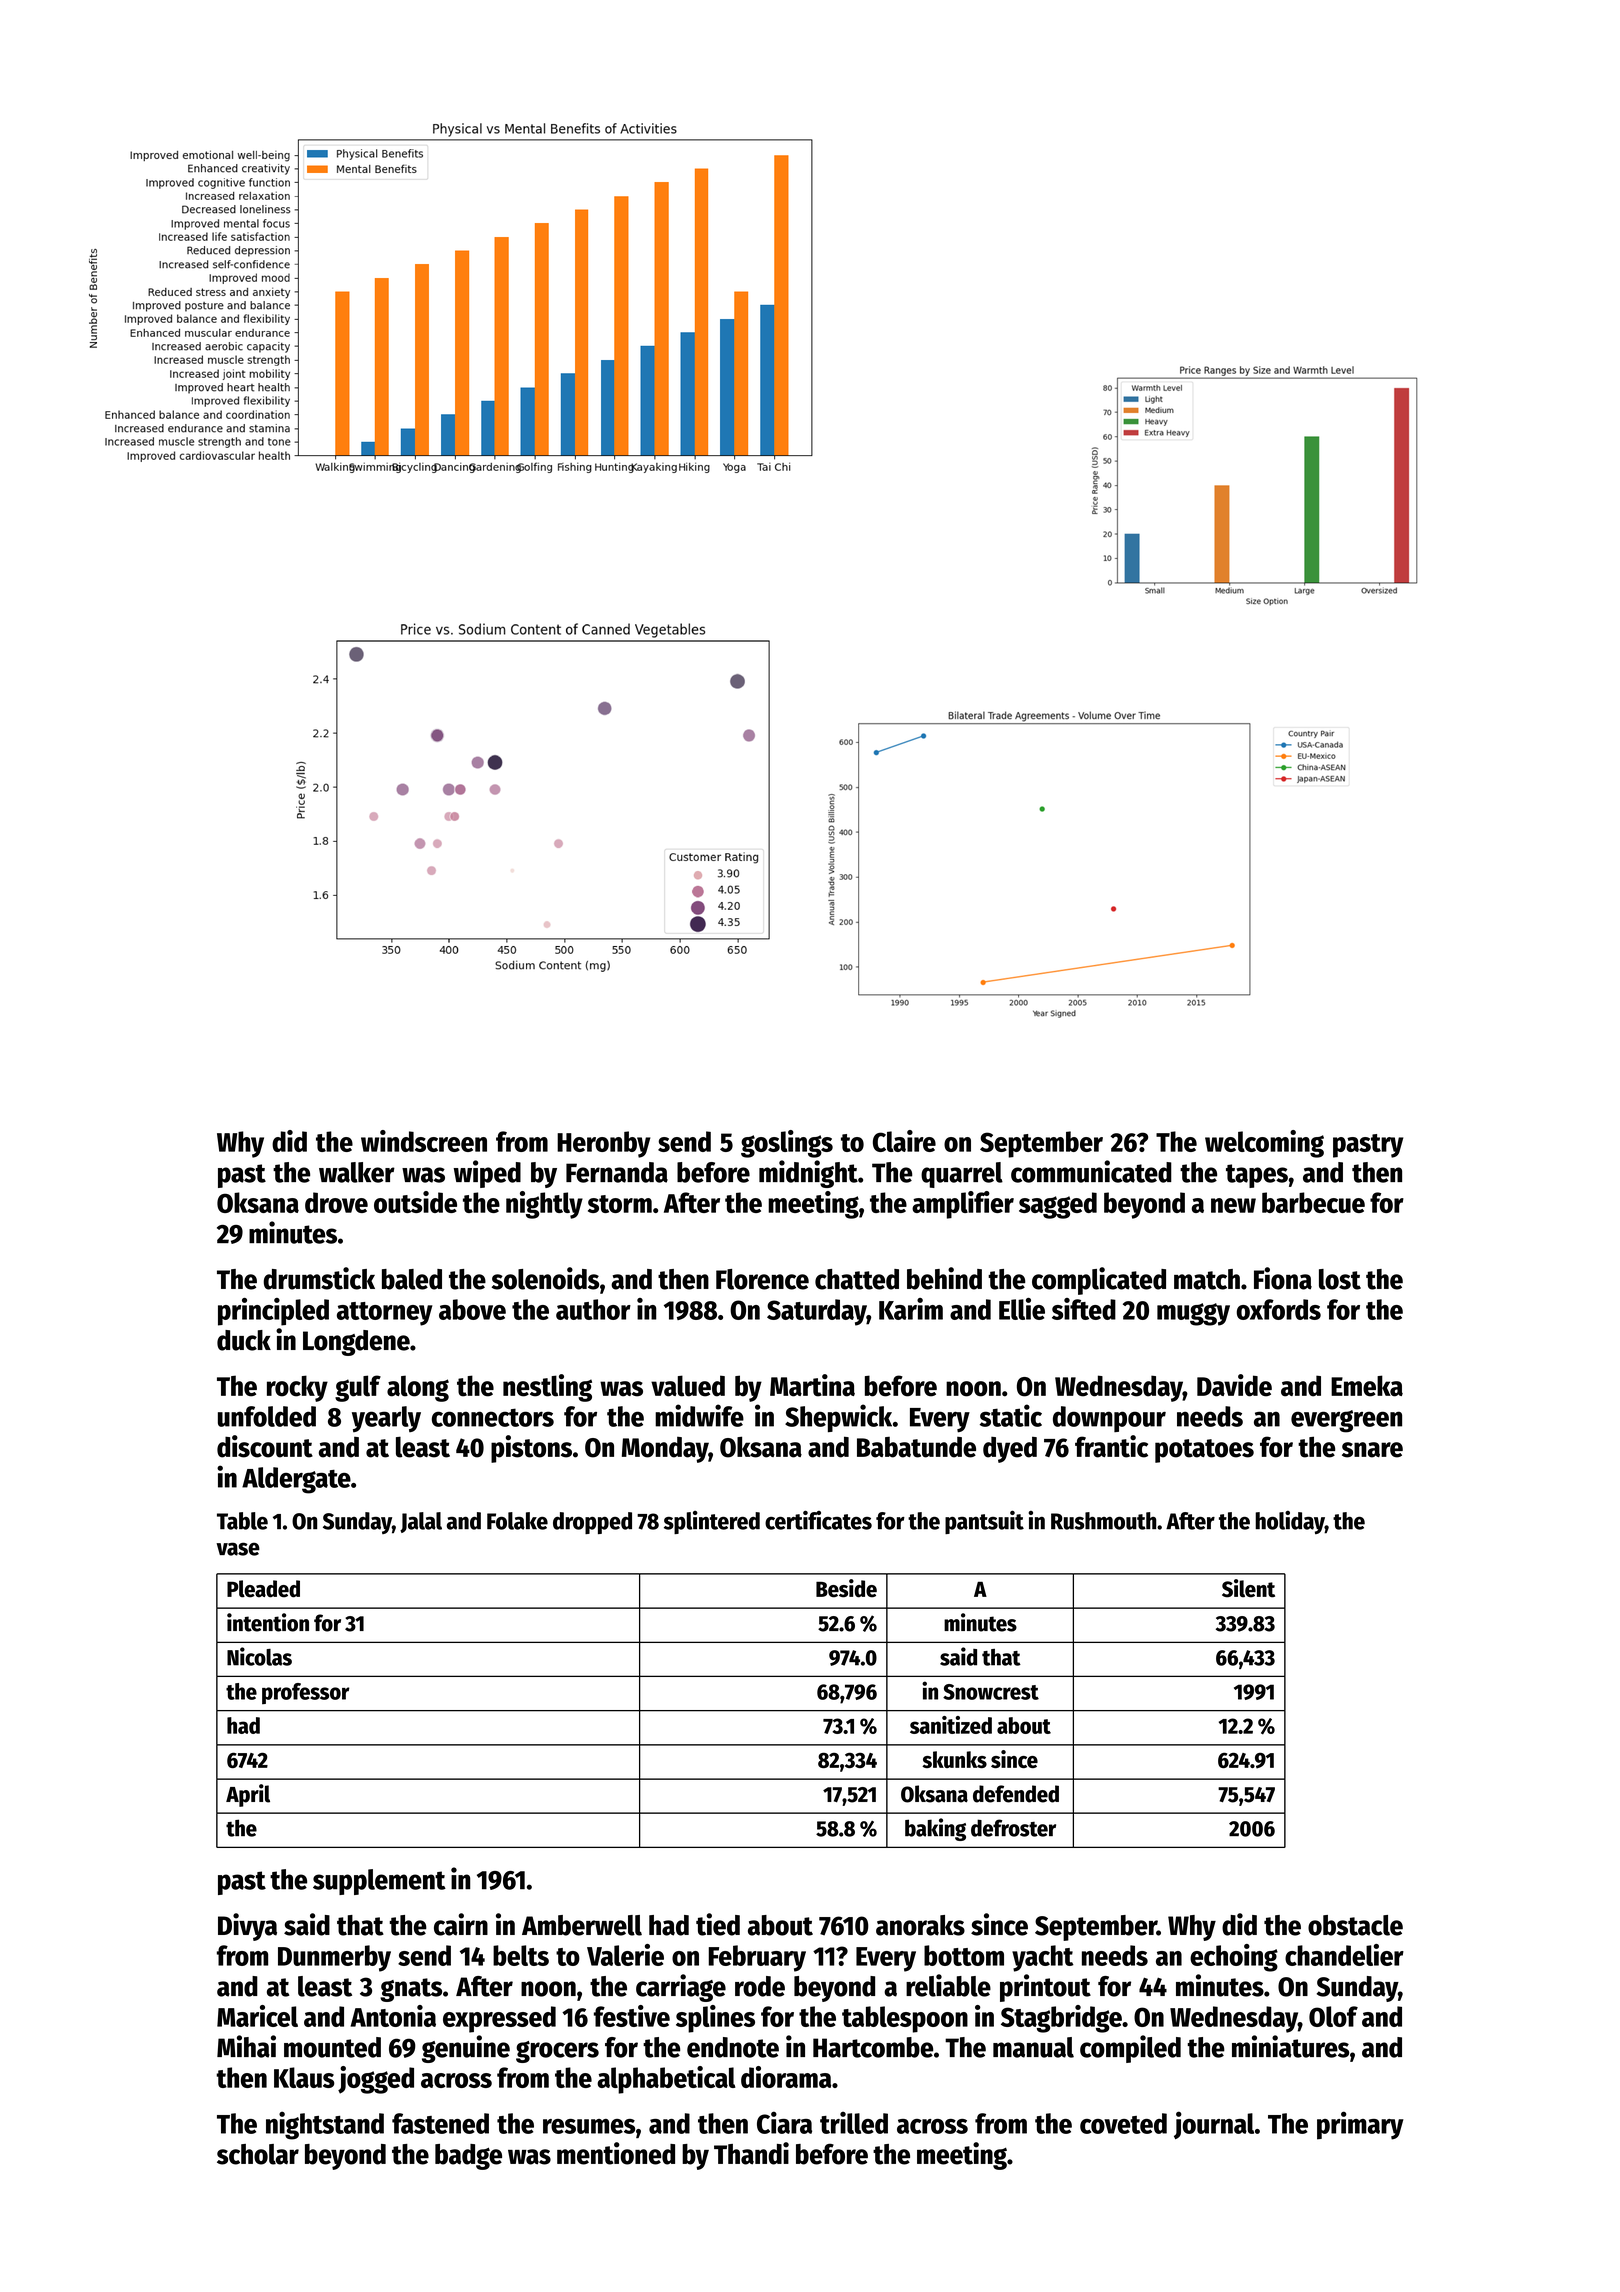  Describe the element at coordinates (1355, 1925) in the screenshot. I see `obstacle` at that location.
